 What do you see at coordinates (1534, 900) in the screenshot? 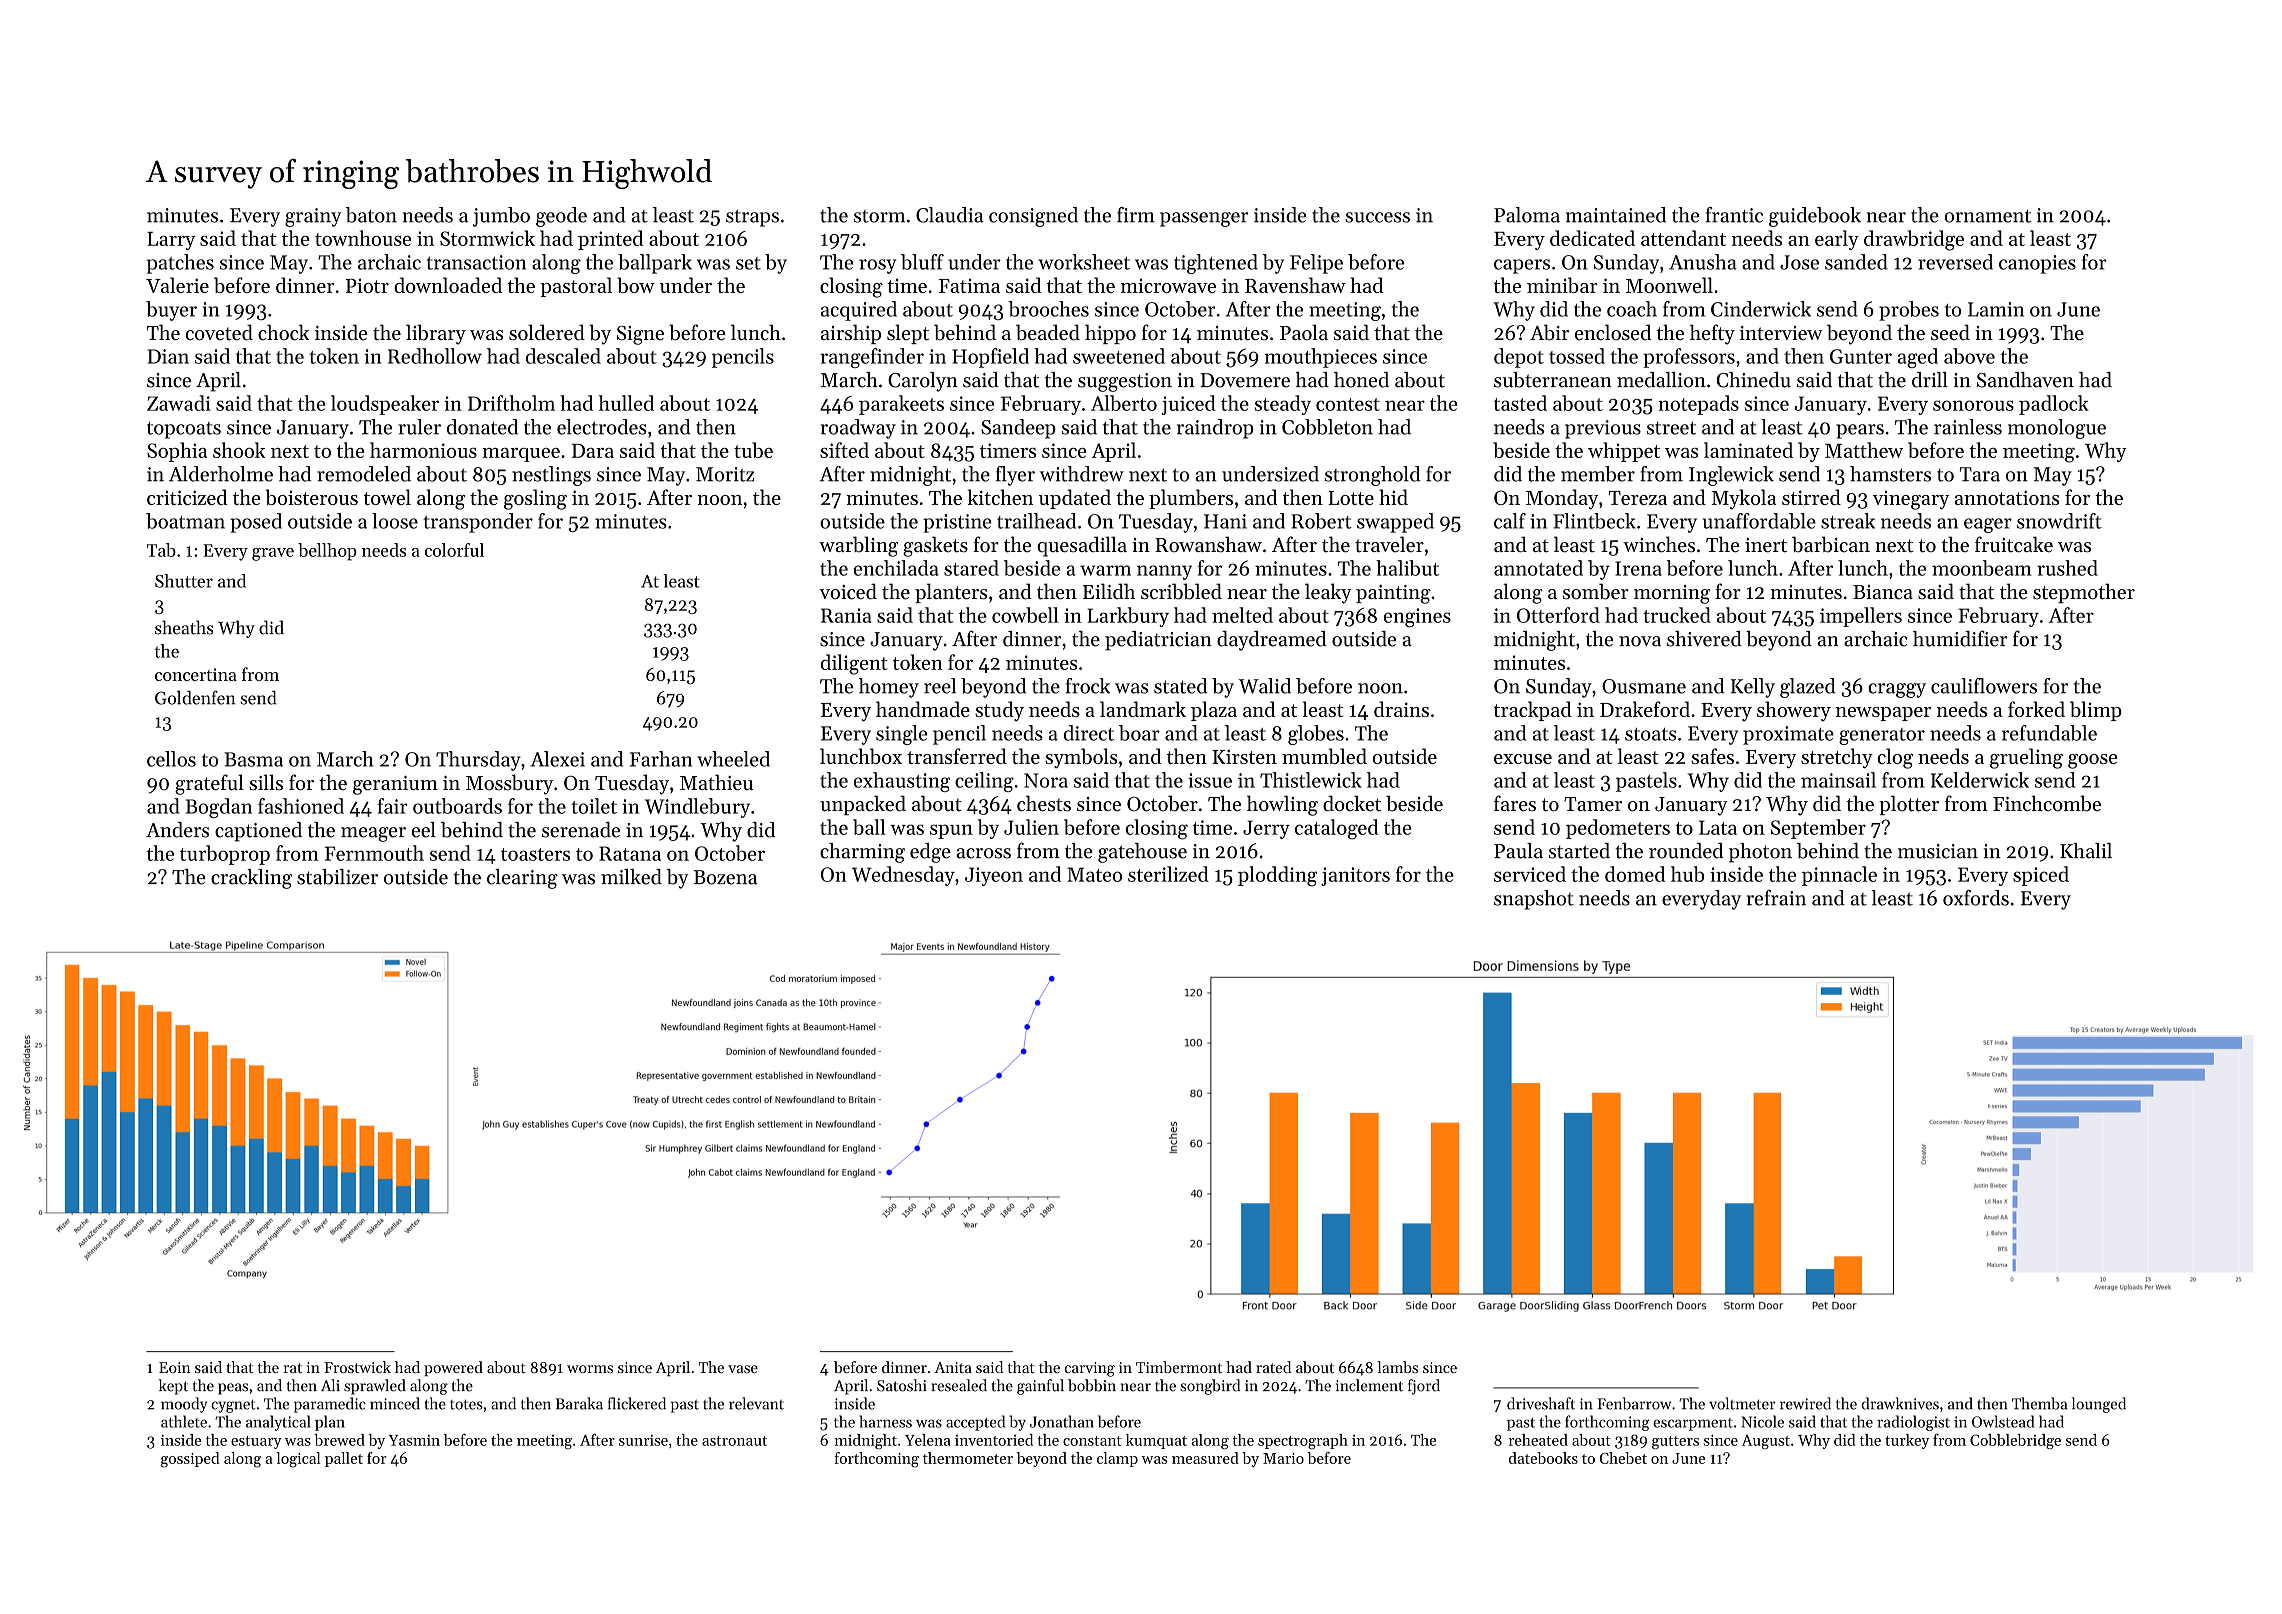
I see `snapshot` at bounding box center [1534, 900].
